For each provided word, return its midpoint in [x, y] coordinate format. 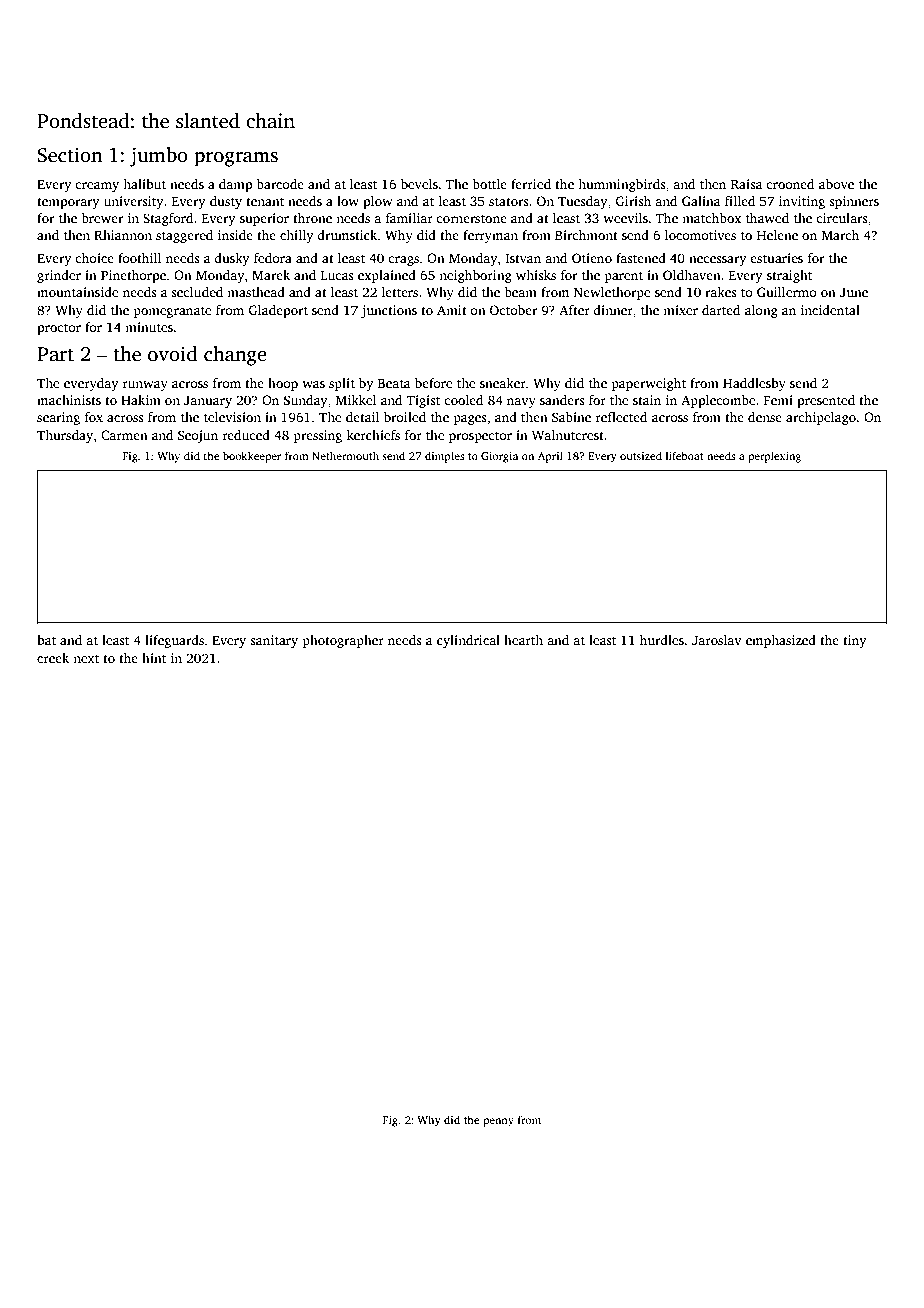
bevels [419, 184]
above [836, 184]
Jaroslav [717, 640]
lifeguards [174, 641]
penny [498, 1122]
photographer [343, 641]
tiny [855, 641]
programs [236, 159]
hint [154, 658]
